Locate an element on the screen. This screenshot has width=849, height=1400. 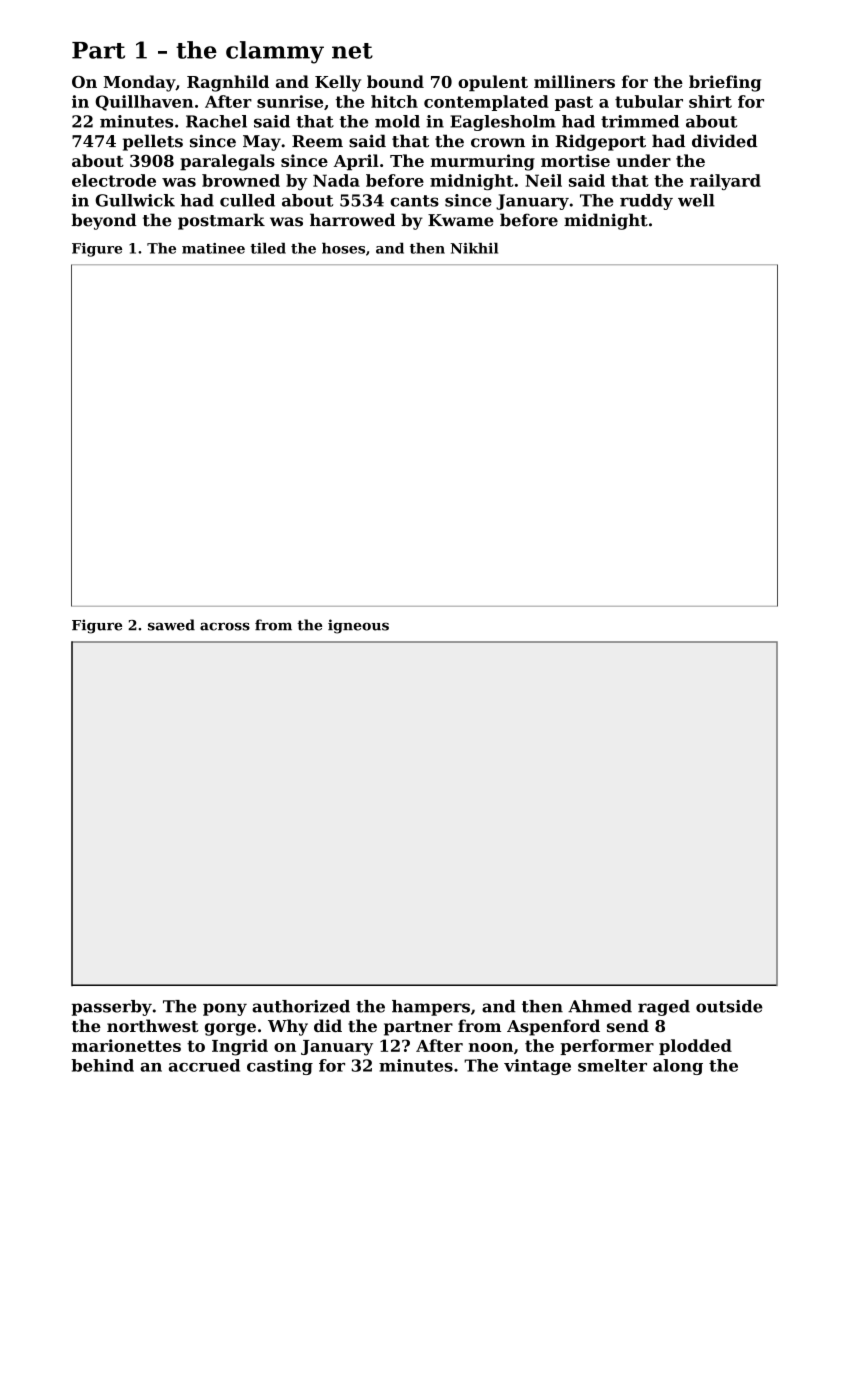
Ahmed is located at coordinates (600, 1006).
